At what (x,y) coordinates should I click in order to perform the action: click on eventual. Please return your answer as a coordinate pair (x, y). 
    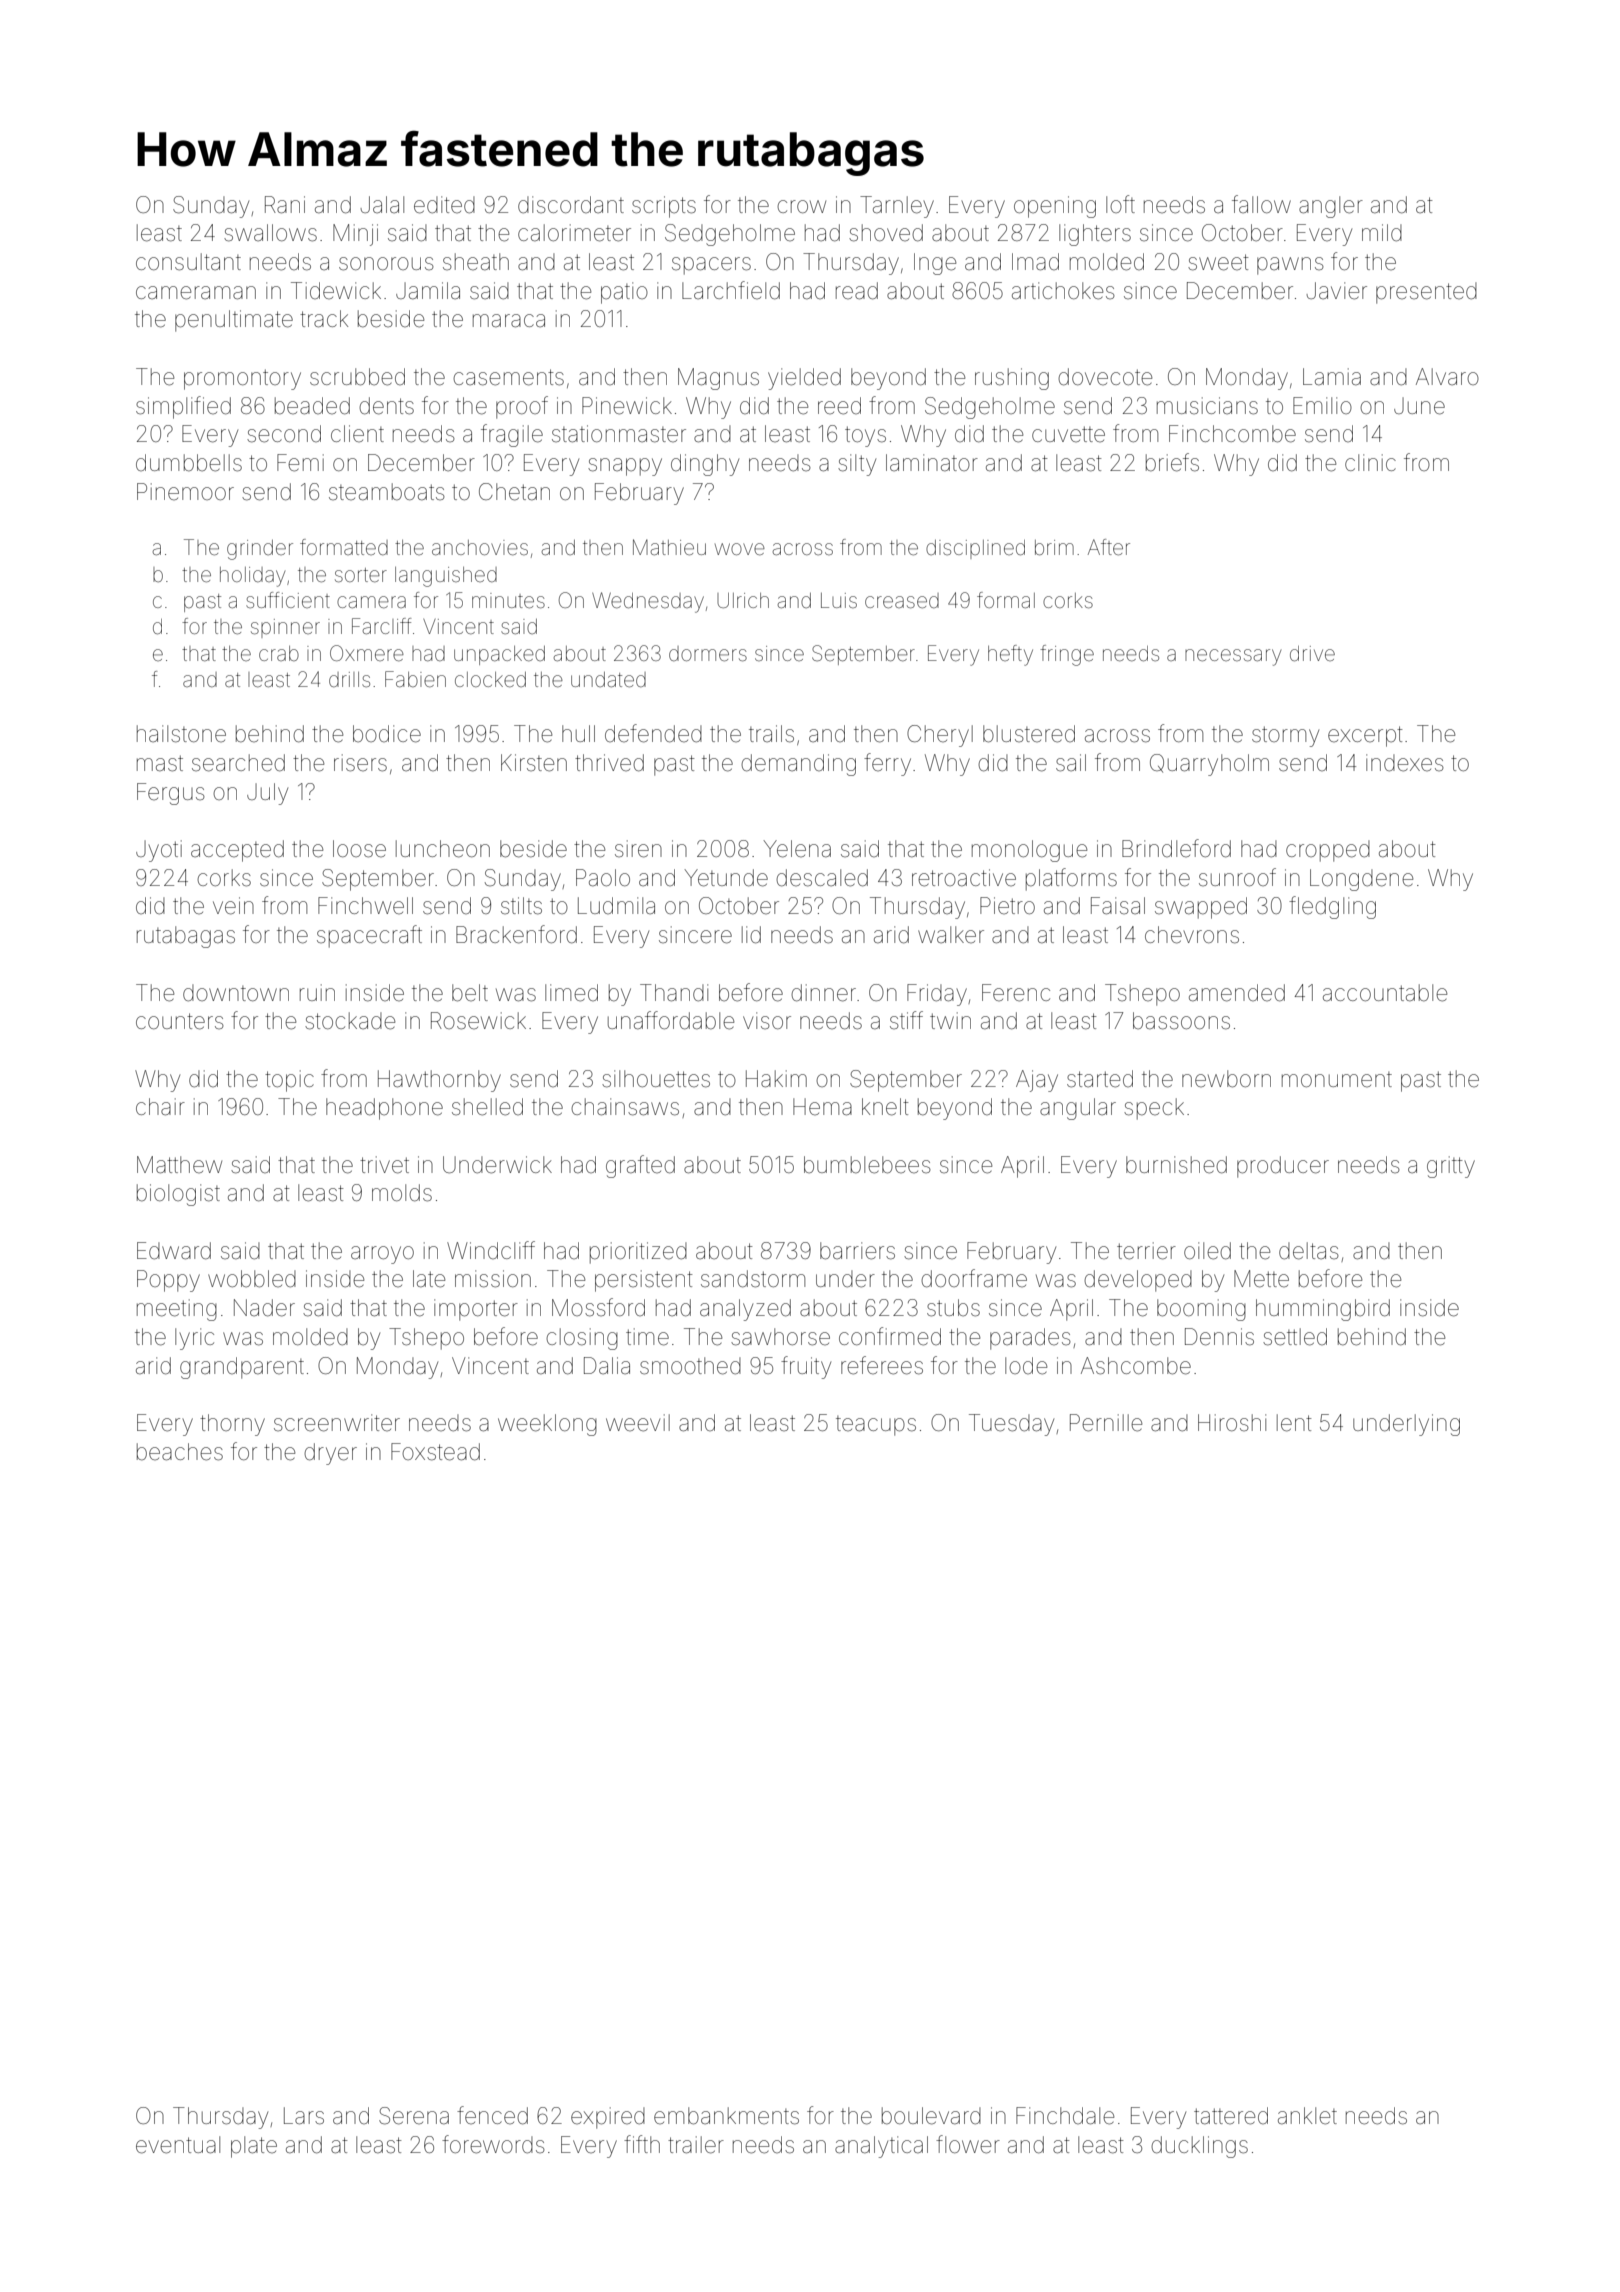
    Looking at the image, I should click on (178, 2145).
